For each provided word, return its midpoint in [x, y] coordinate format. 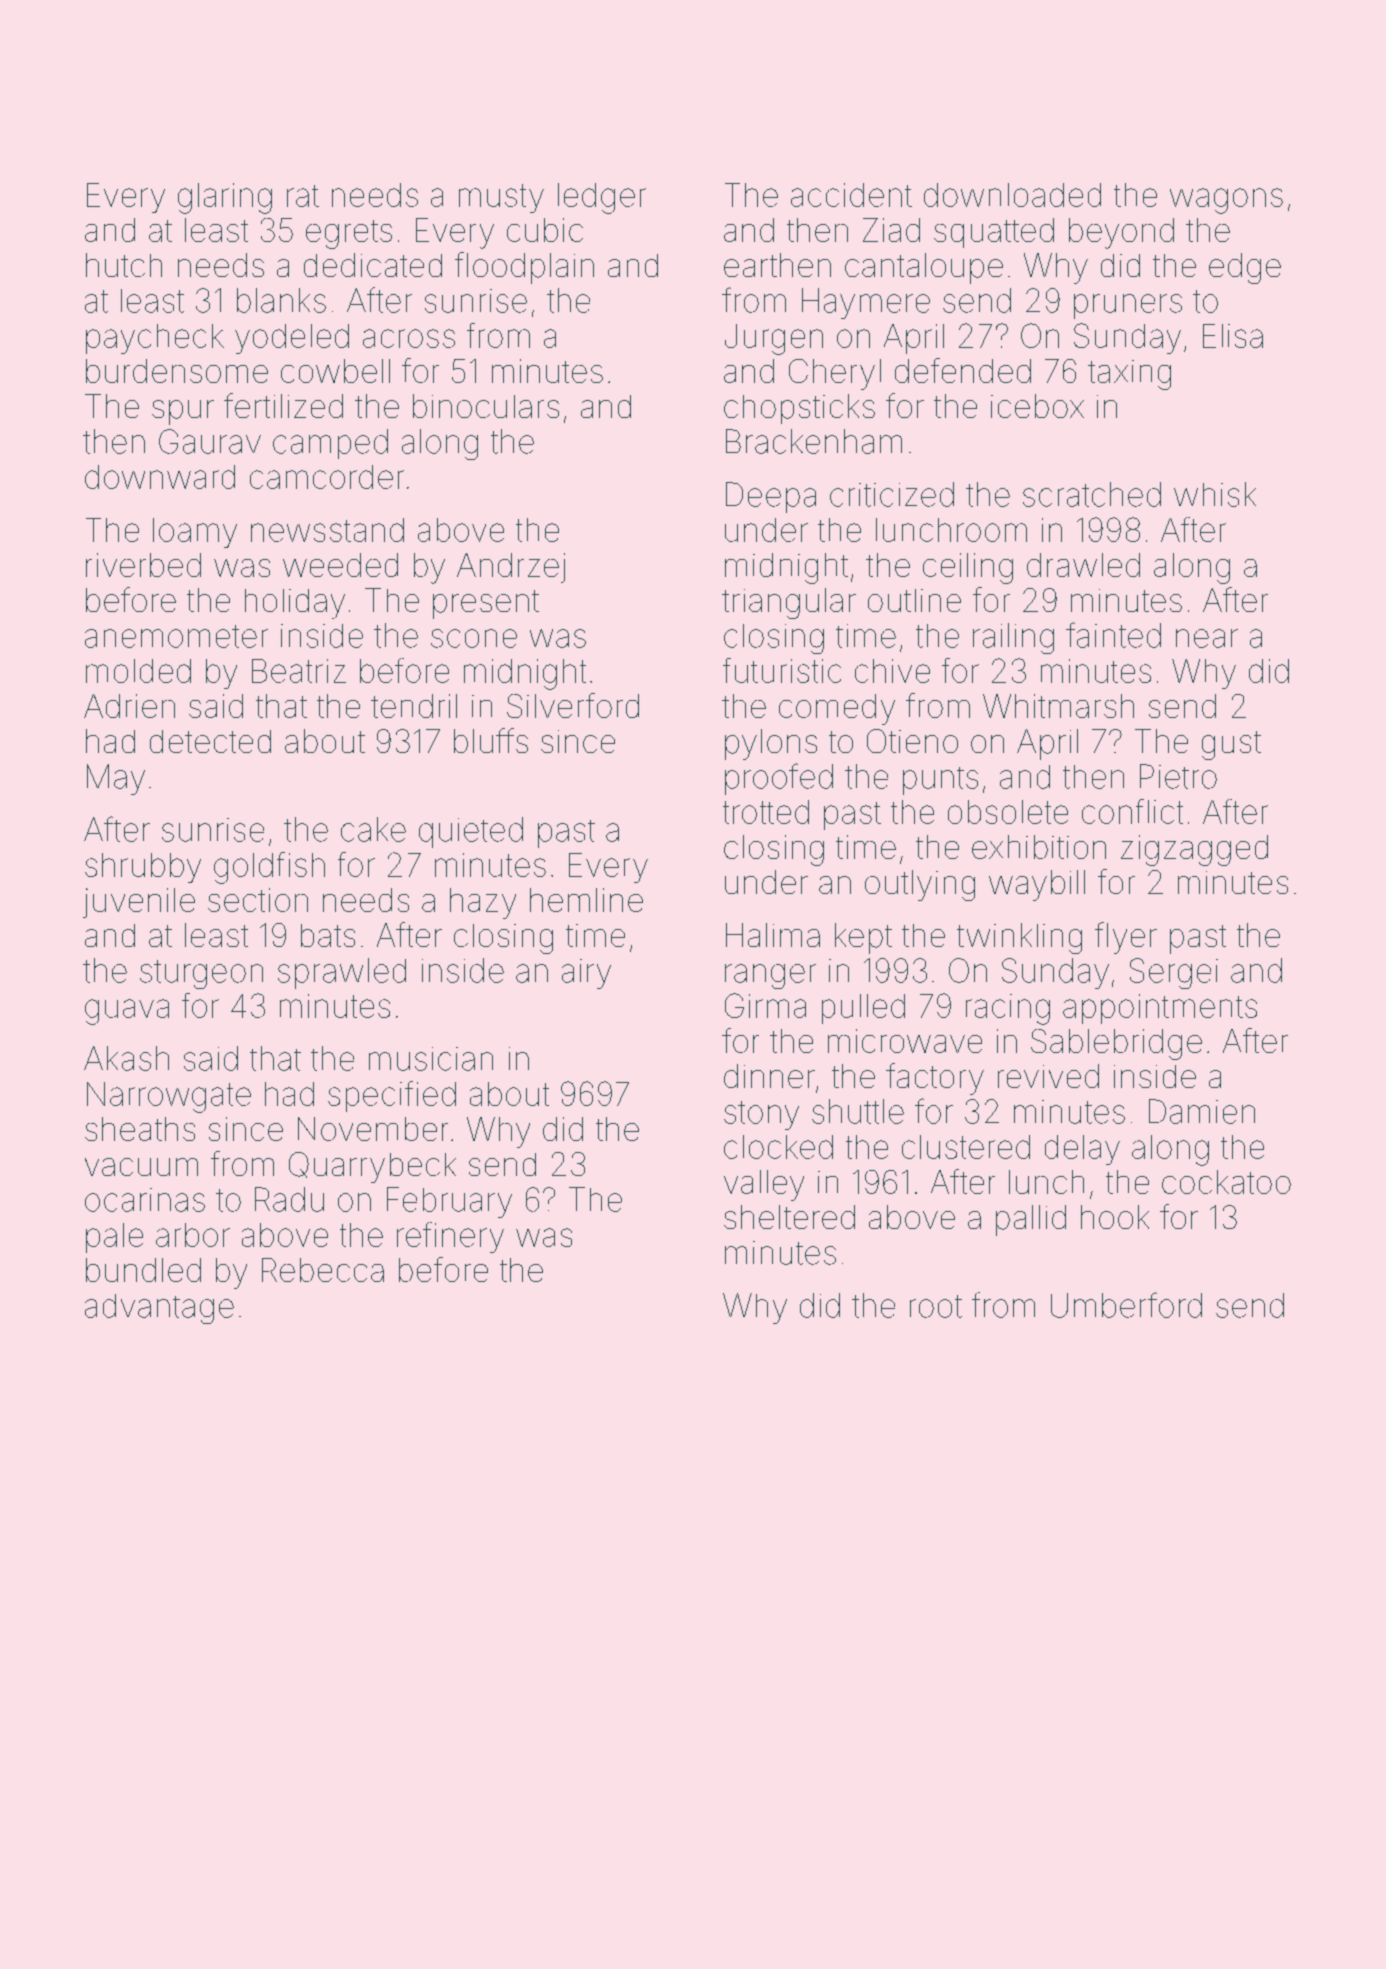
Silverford [573, 705]
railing [1013, 638]
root [936, 1306]
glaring [225, 198]
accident [851, 195]
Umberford [1126, 1305]
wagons [1226, 201]
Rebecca [323, 1270]
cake [373, 829]
